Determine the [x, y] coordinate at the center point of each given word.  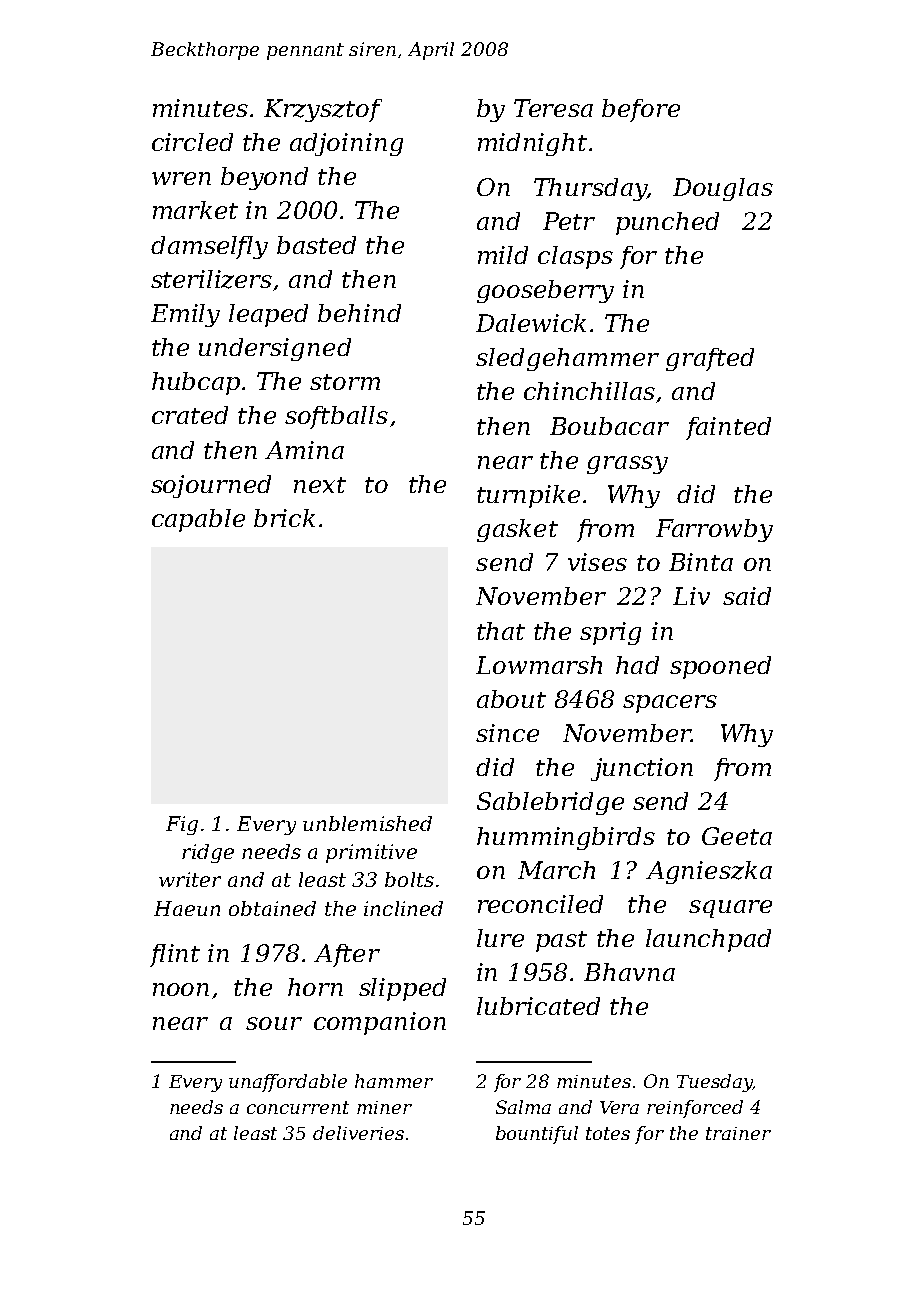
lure [500, 938]
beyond [264, 178]
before [641, 110]
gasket [517, 530]
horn [315, 987]
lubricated [538, 1006]
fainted [728, 428]
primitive [371, 853]
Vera [619, 1107]
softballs [336, 417]
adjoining [346, 144]
